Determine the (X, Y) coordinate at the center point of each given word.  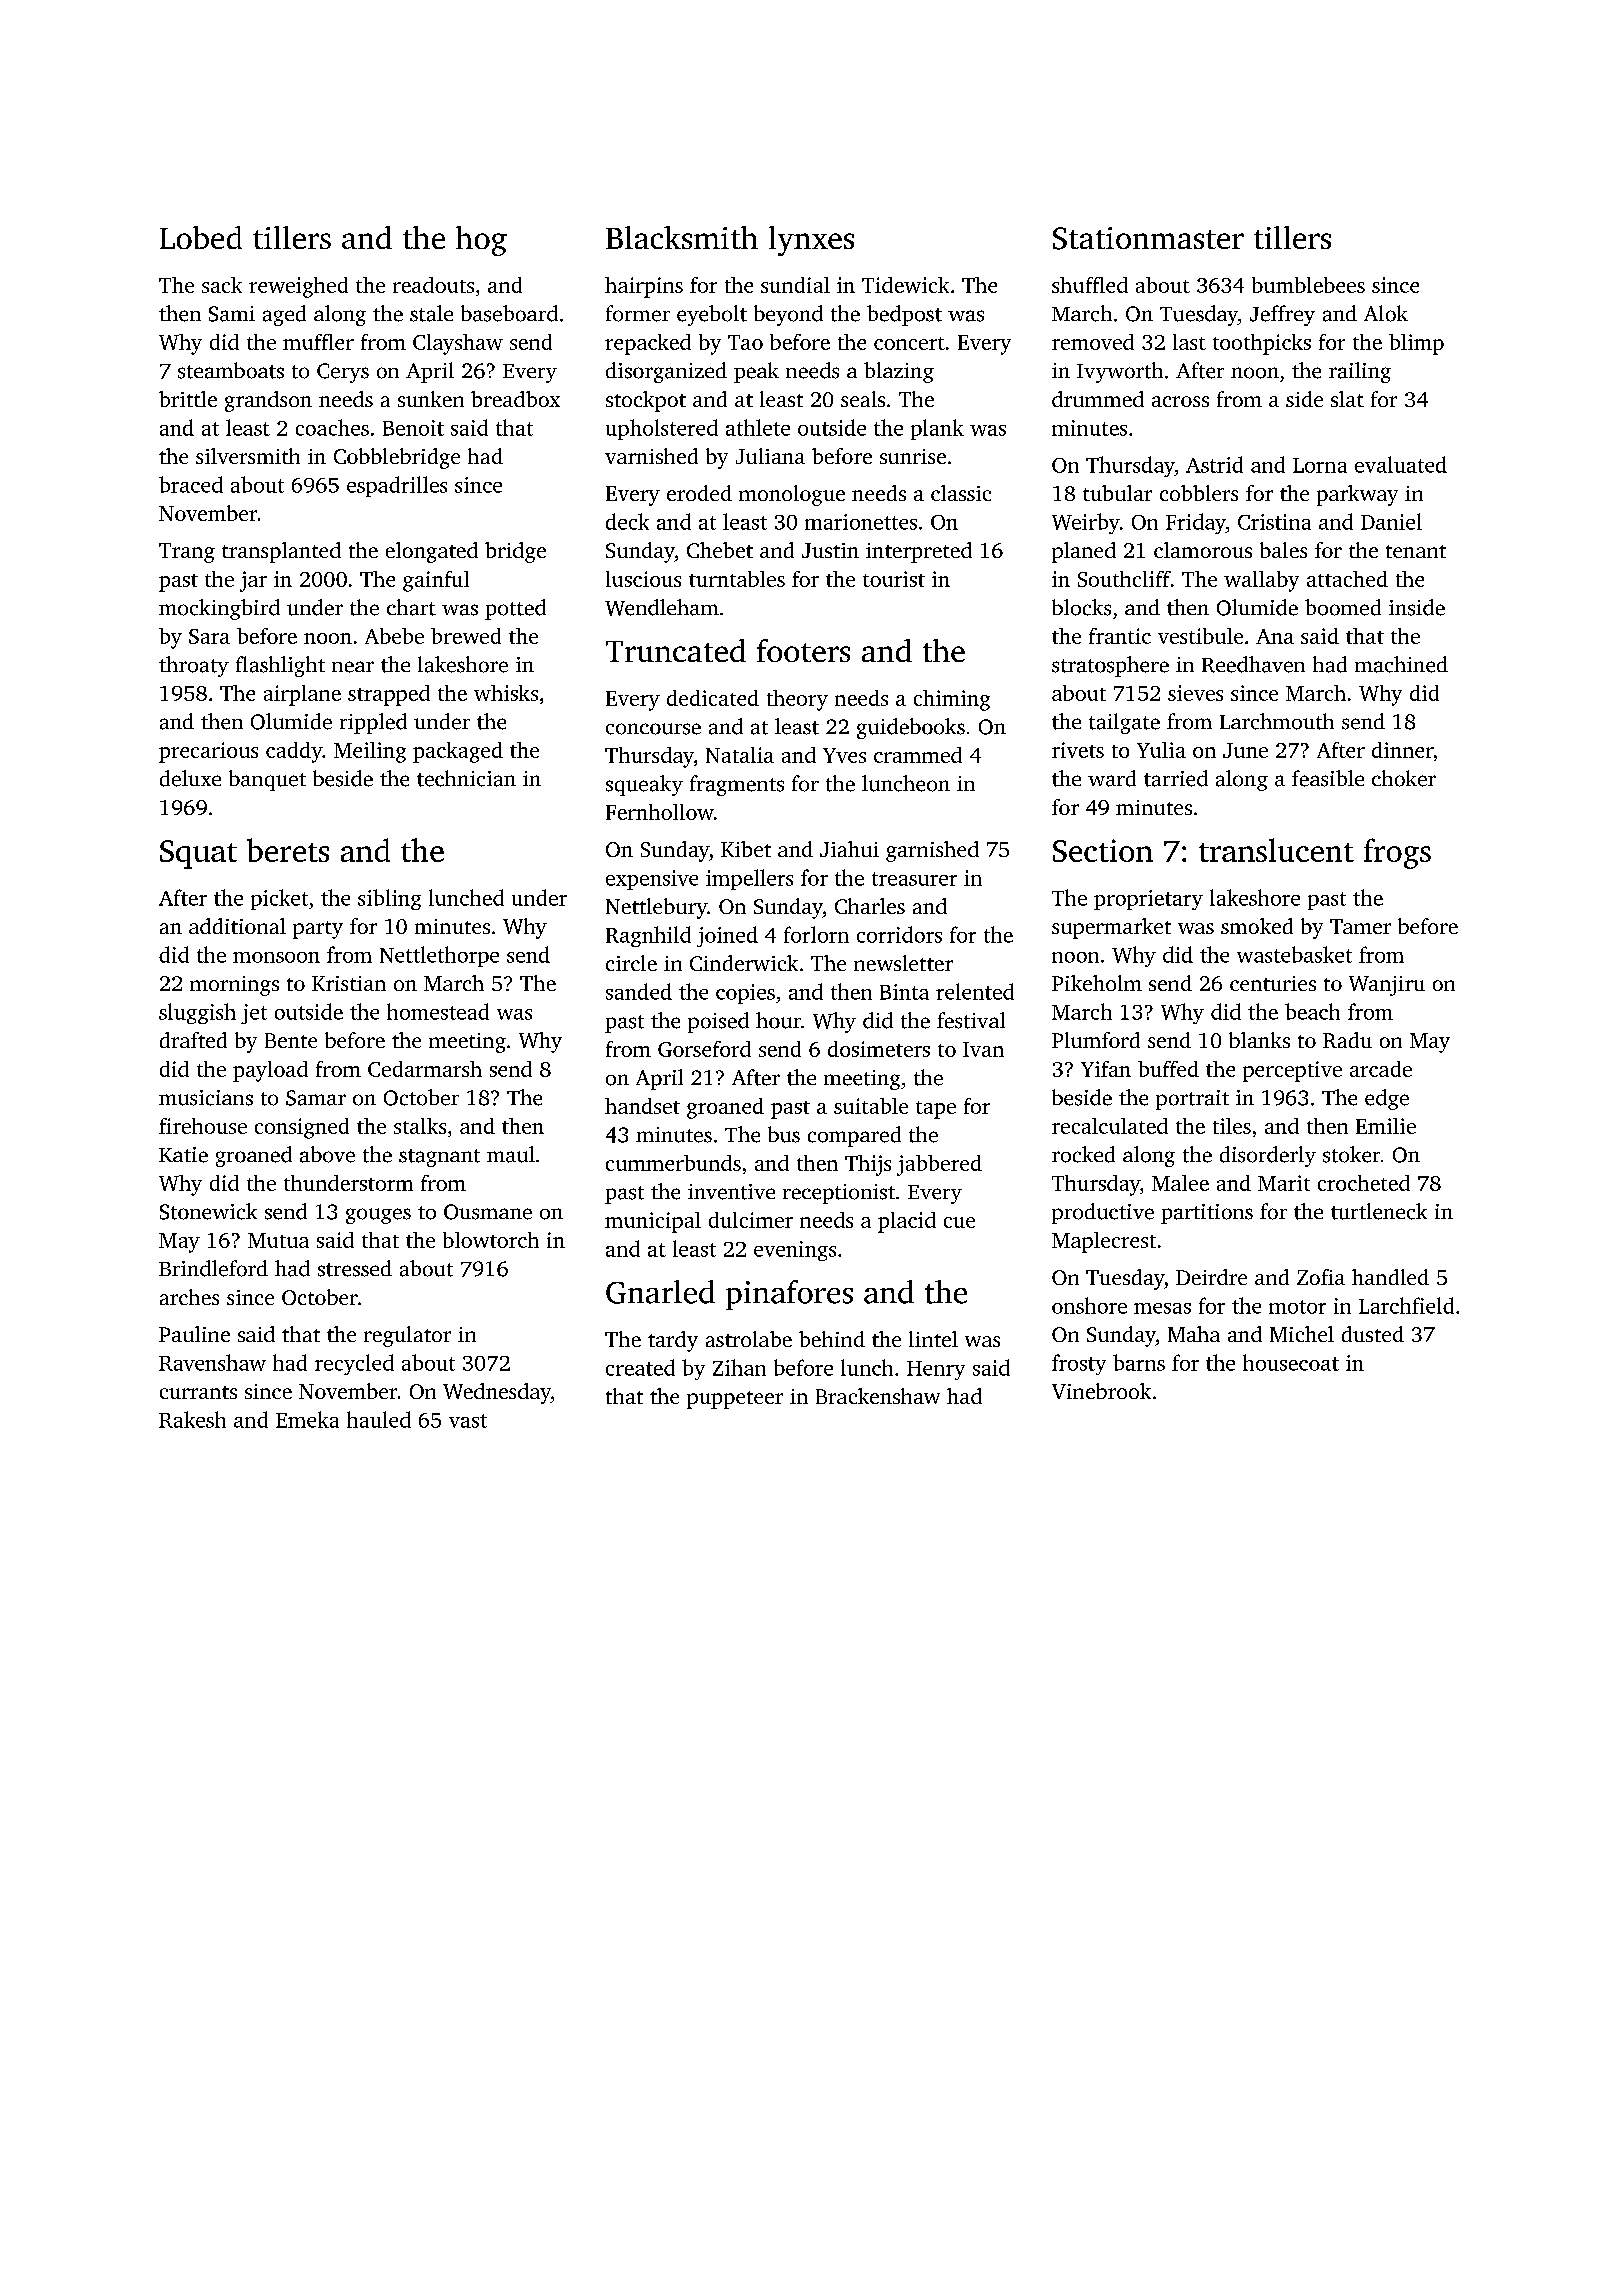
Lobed (201, 237)
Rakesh (192, 1419)
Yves (844, 755)
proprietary (1148, 900)
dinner (1402, 750)
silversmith (248, 456)
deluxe (190, 778)
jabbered (939, 1165)
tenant (1416, 551)
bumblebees (1308, 285)
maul (511, 1154)
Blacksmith (682, 237)
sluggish (197, 1013)
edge (1387, 1099)
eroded (699, 493)
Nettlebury (656, 908)
